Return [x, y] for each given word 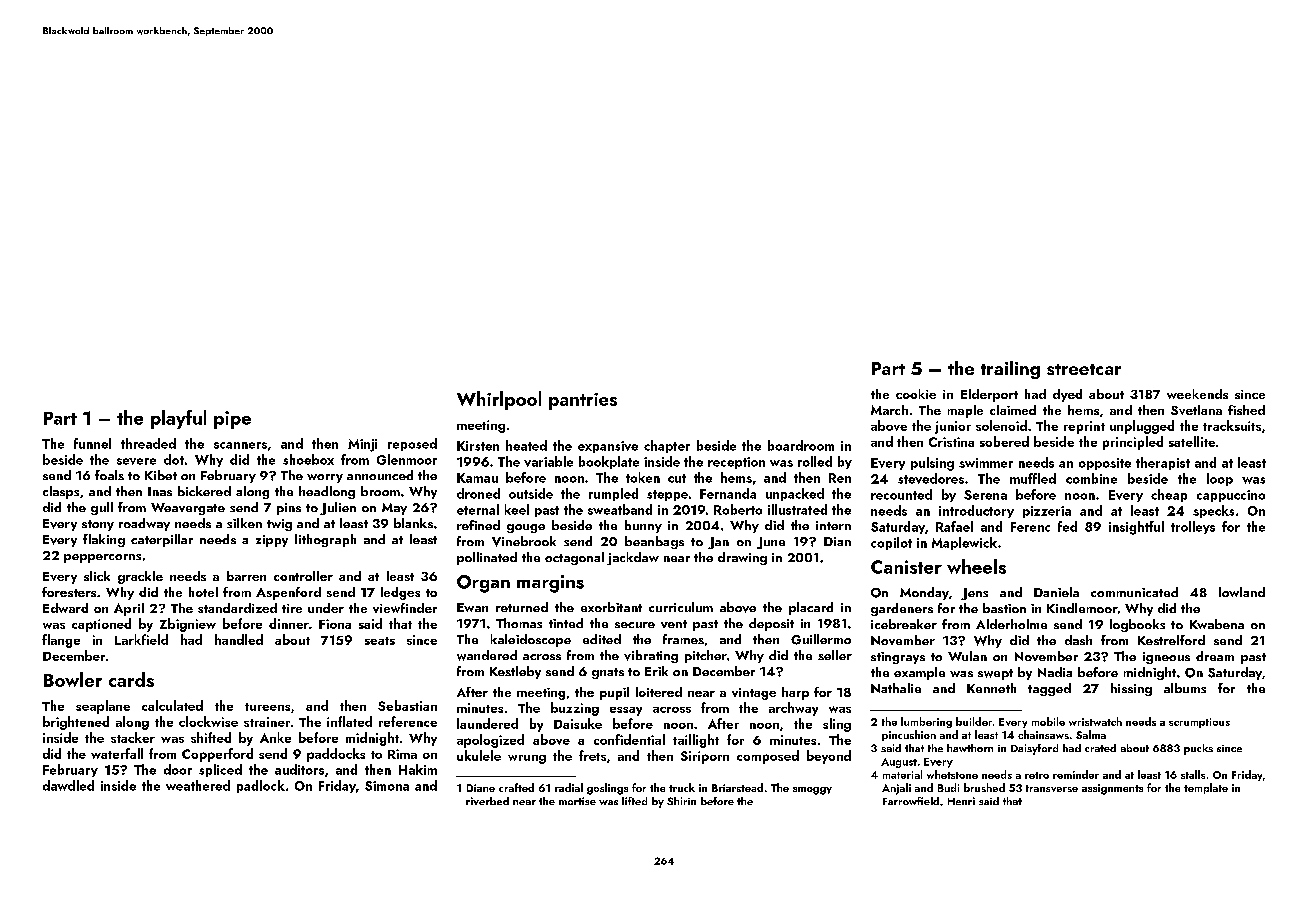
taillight [696, 741]
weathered [198, 785]
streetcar [1084, 369]
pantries [583, 401]
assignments [1112, 789]
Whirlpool [499, 400]
